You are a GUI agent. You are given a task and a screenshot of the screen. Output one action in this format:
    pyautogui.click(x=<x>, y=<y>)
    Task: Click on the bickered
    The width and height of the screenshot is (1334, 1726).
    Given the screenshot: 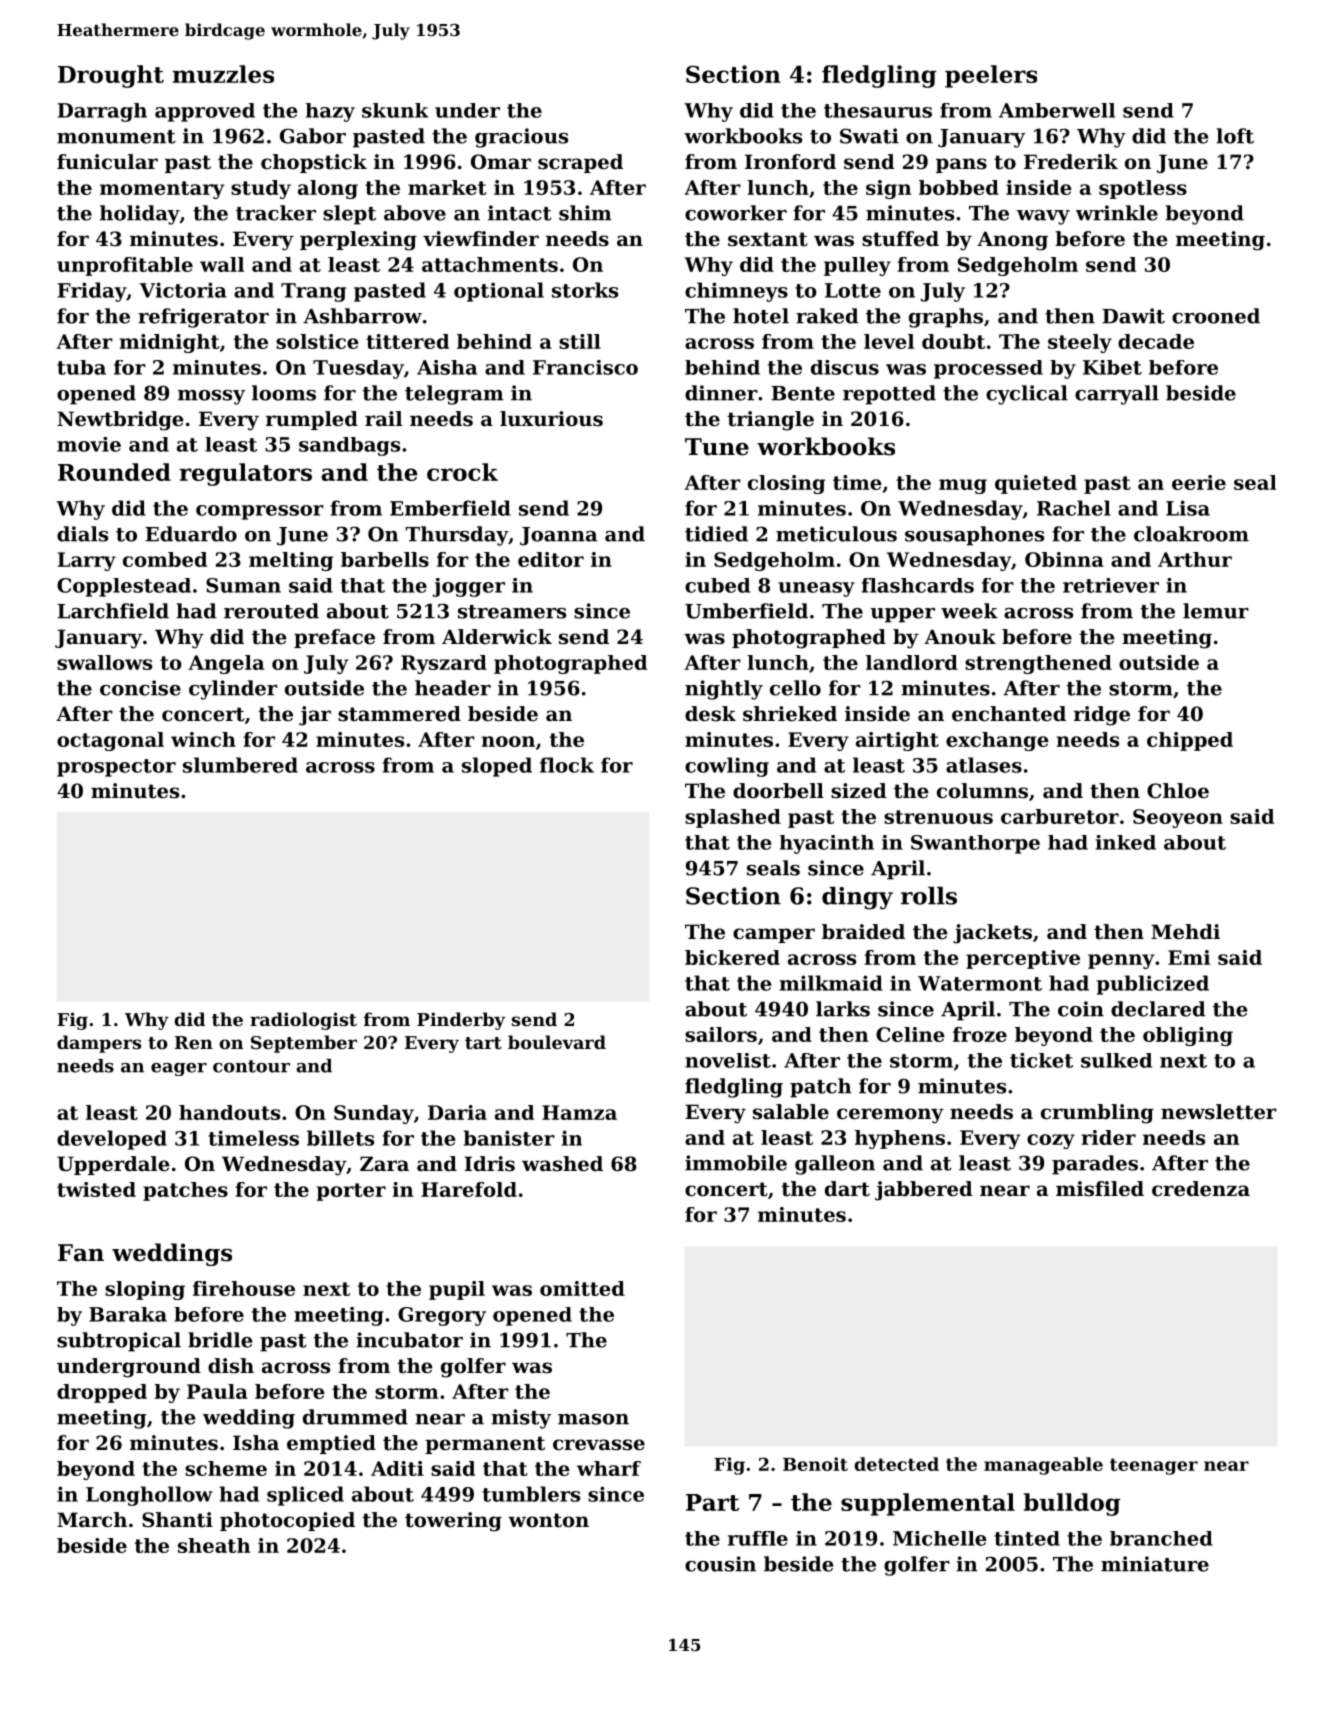 What is the action you would take?
    pyautogui.click(x=732, y=957)
